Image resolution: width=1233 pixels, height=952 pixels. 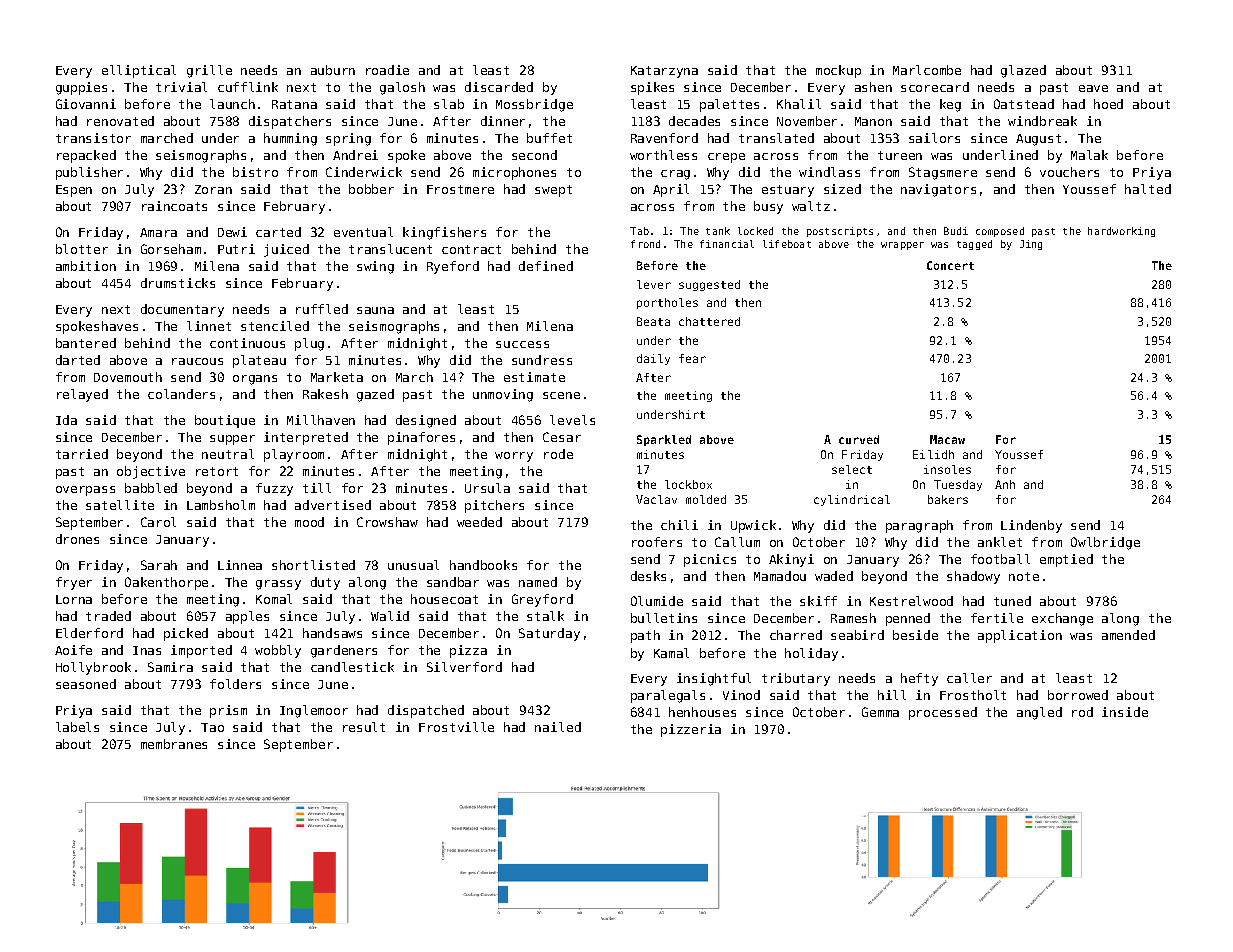 What do you see at coordinates (938, 190) in the document?
I see `navigators` at bounding box center [938, 190].
